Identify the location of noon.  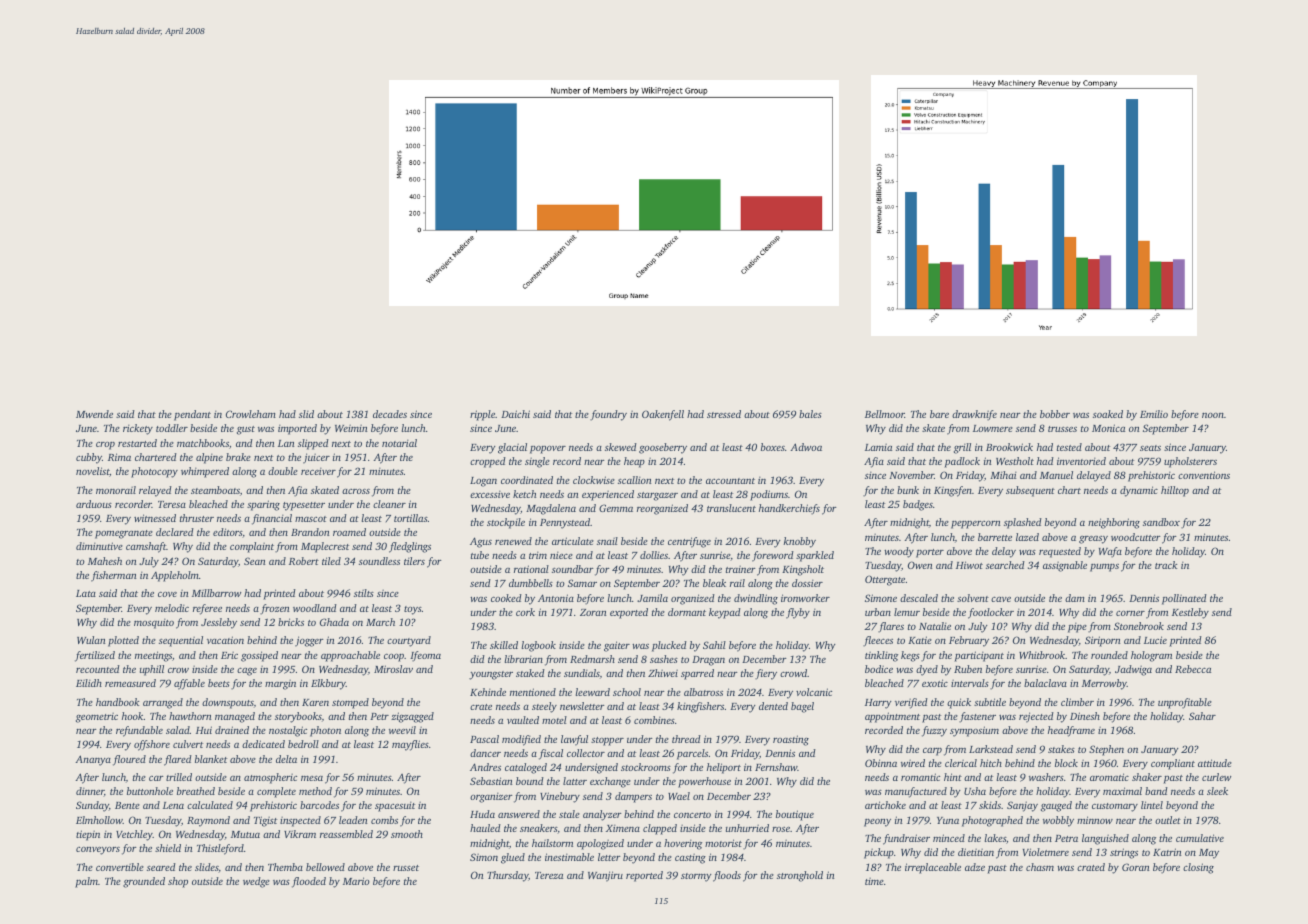
(1213, 415).
